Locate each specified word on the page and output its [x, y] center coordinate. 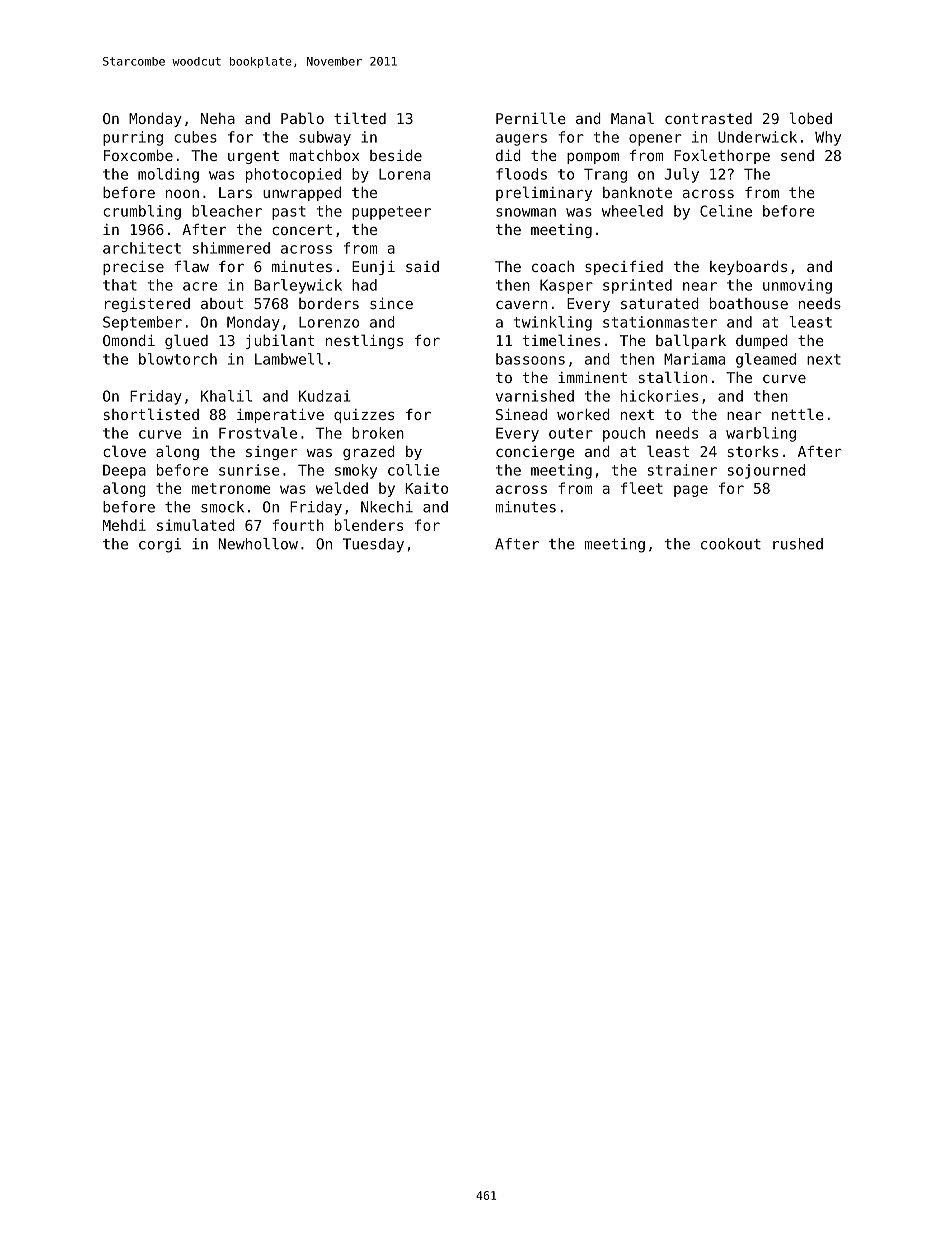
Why [828, 138]
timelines [561, 340]
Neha [218, 118]
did [508, 155]
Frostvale [258, 433]
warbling [761, 434]
